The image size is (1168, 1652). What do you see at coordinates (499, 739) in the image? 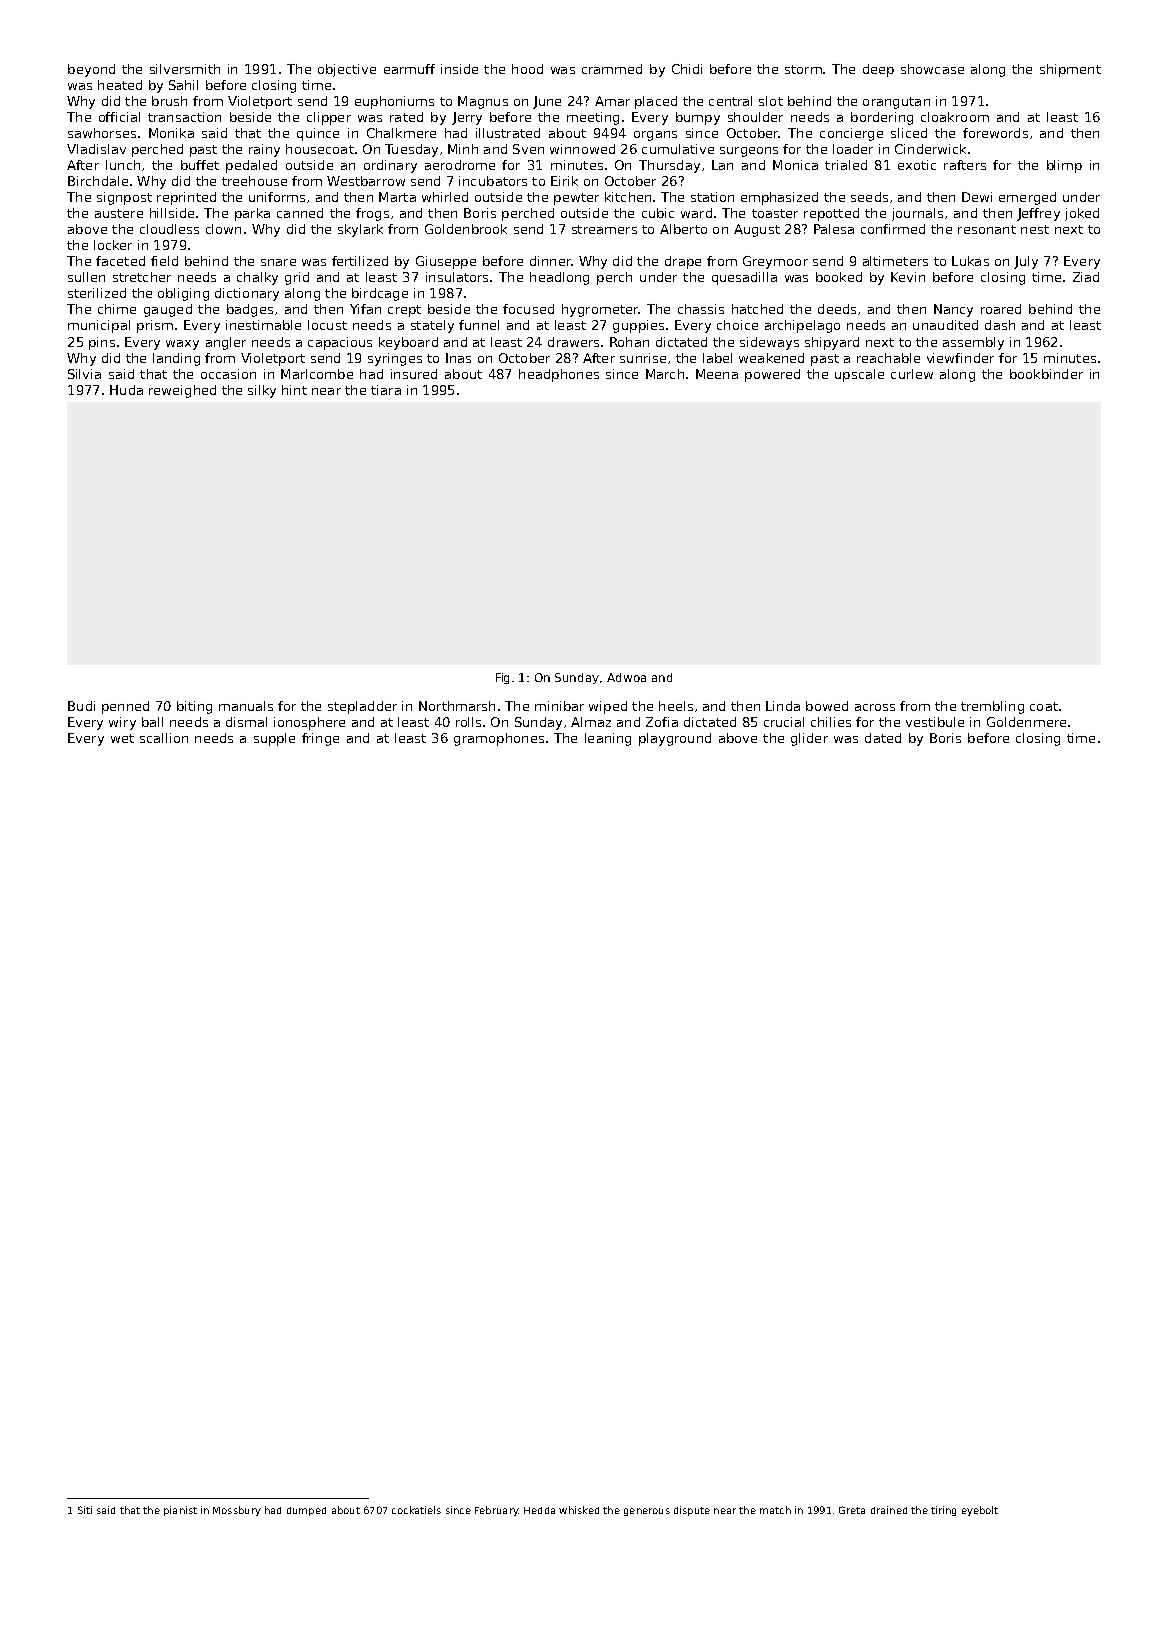
I see `gramophones` at bounding box center [499, 739].
